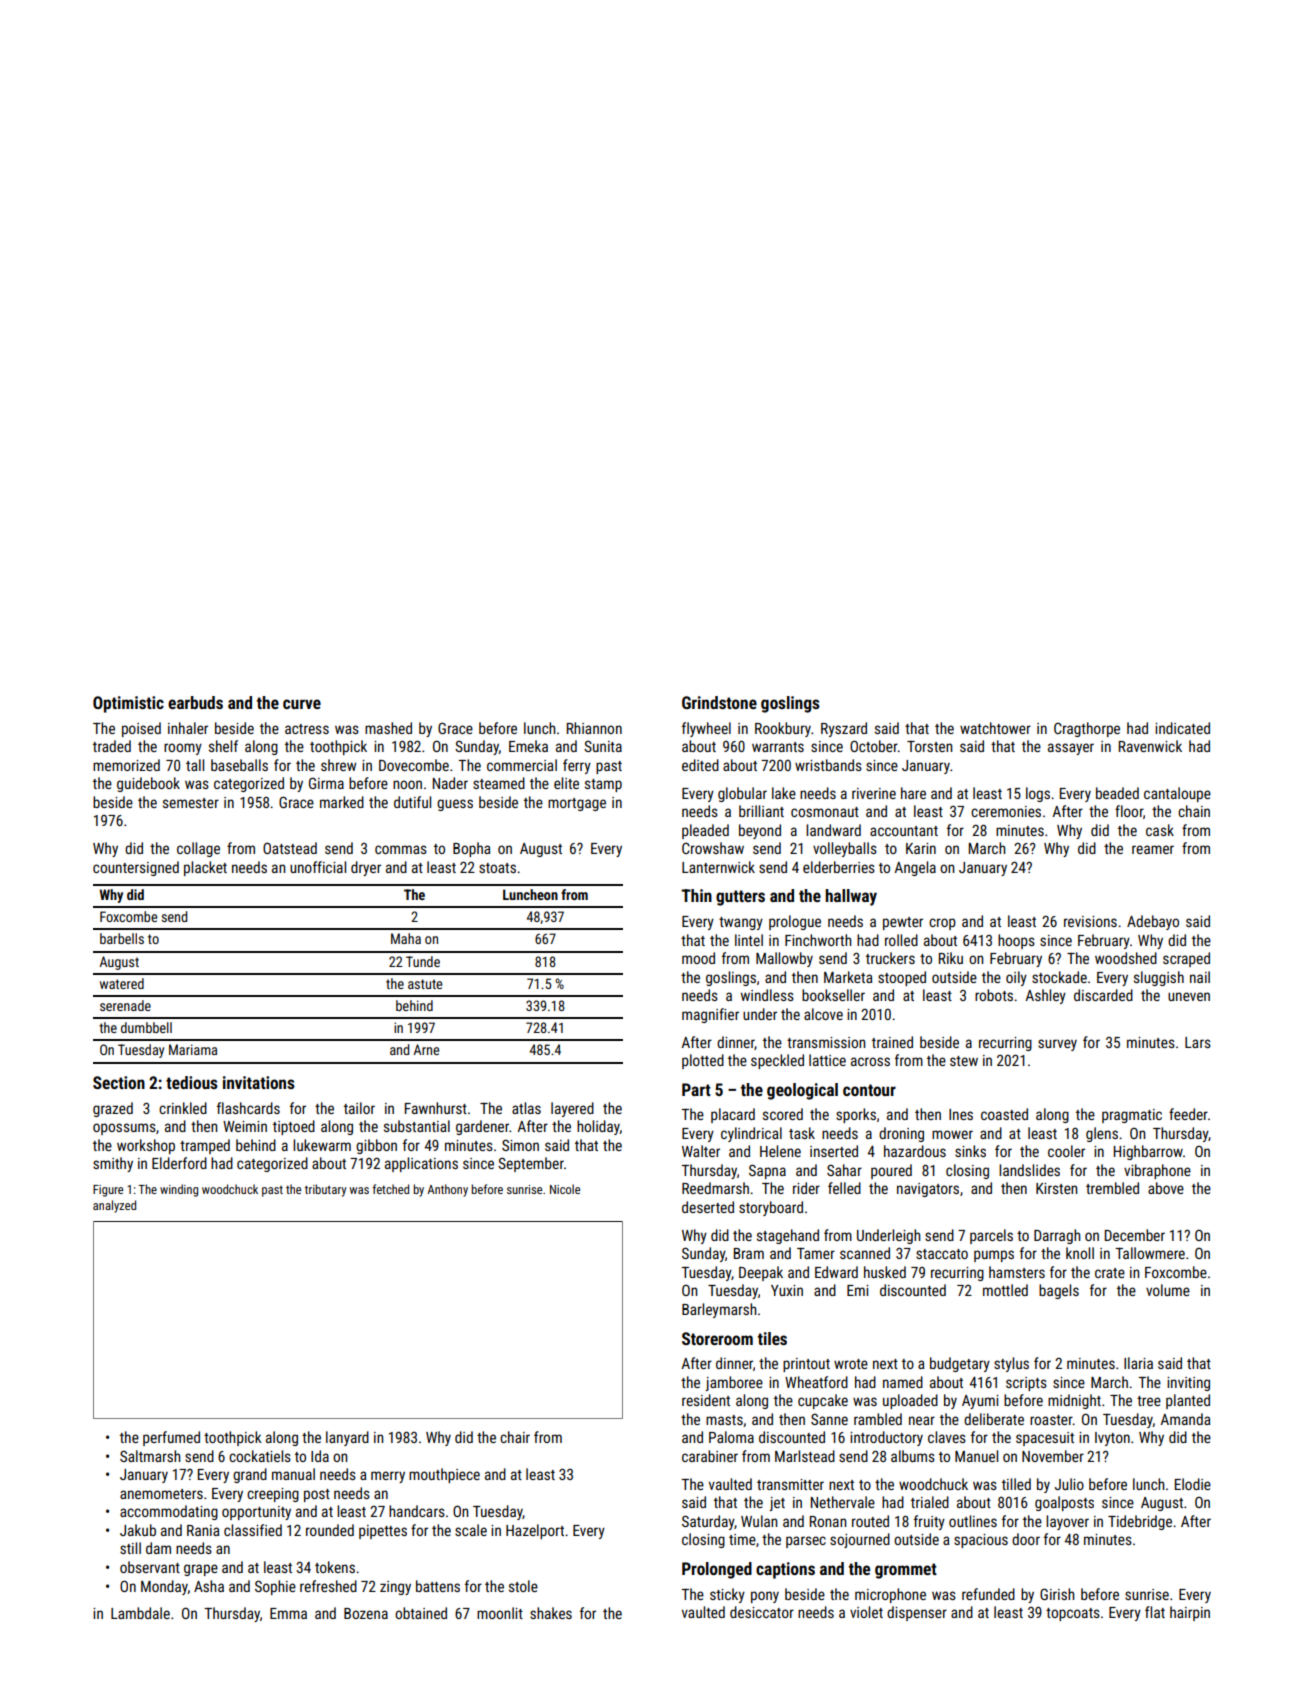 The image size is (1304, 1688). Describe the element at coordinates (706, 1400) in the screenshot. I see `resident` at that location.
